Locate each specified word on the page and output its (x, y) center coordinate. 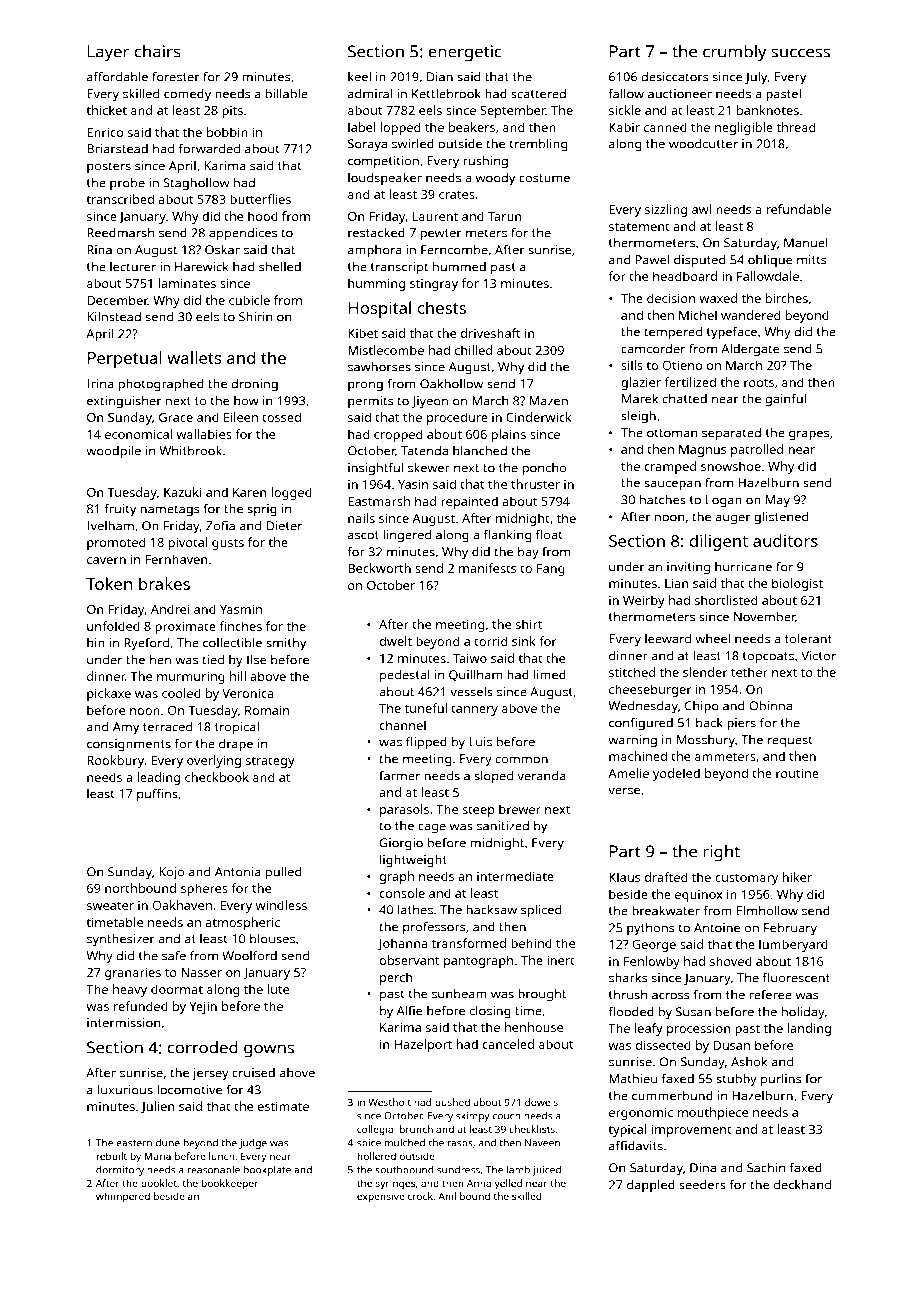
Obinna (770, 706)
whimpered (123, 1197)
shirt (529, 624)
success (800, 53)
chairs (157, 51)
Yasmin (241, 609)
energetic (465, 53)
